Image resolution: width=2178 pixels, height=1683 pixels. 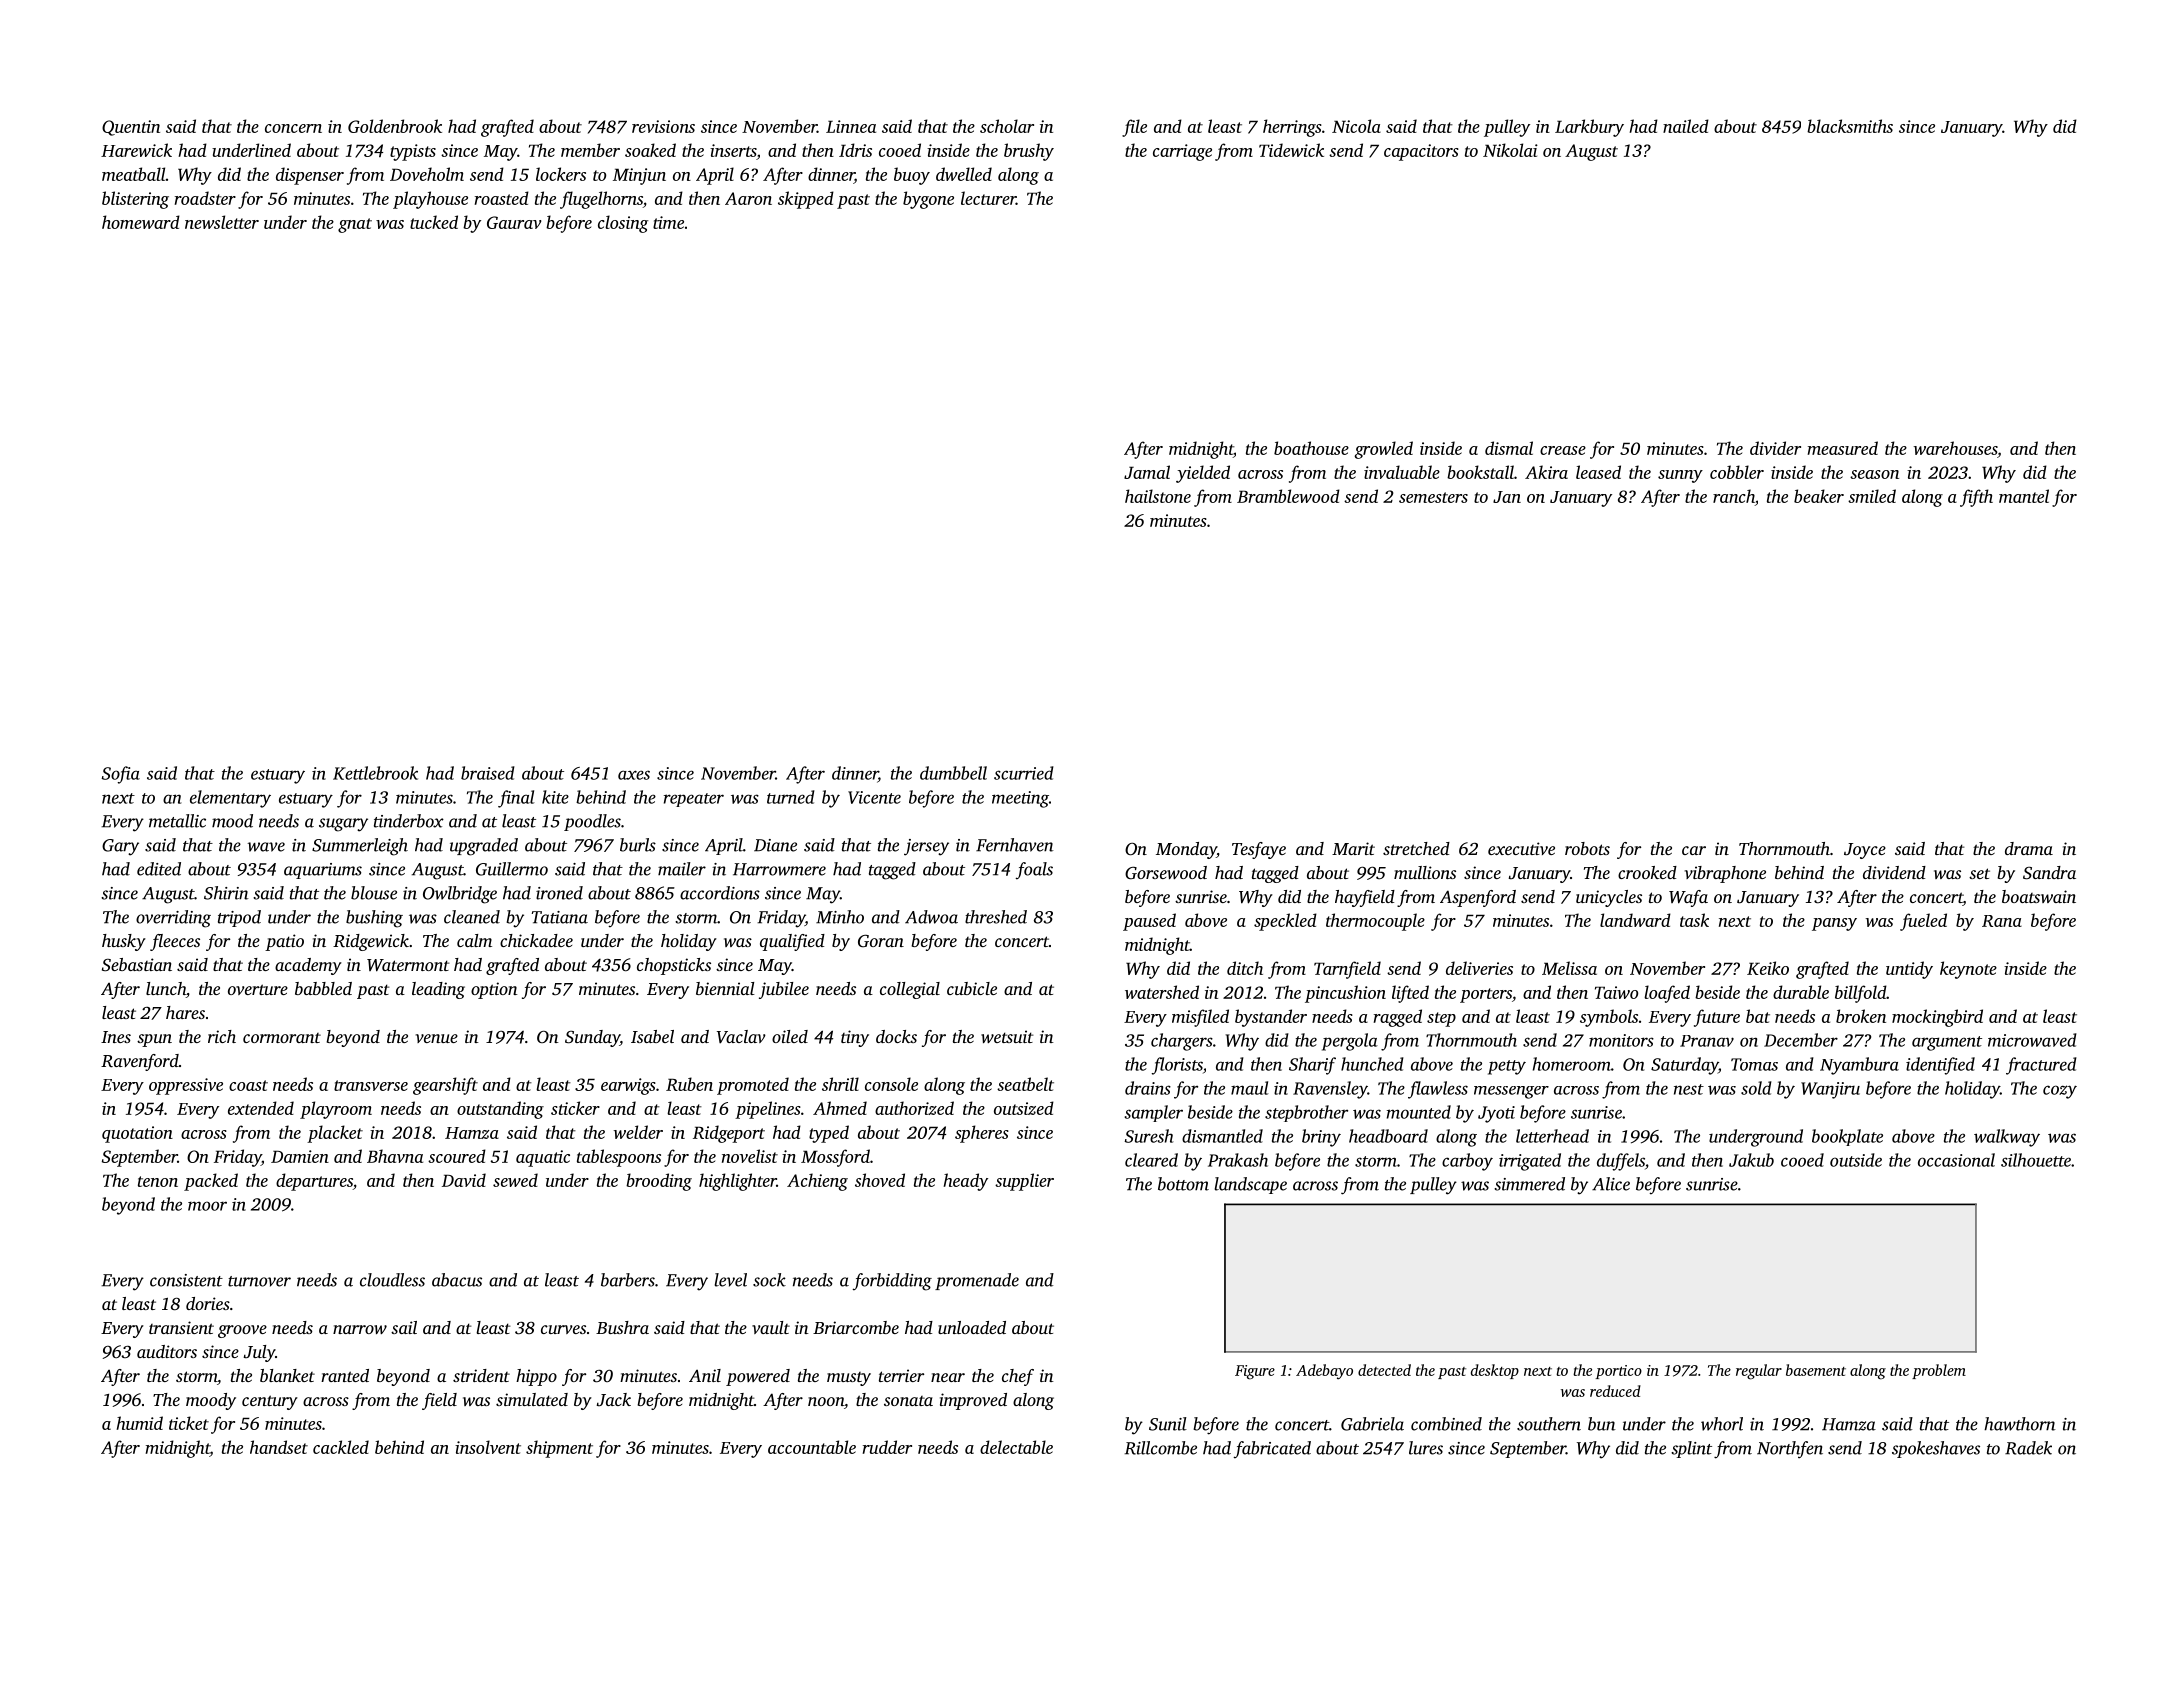 I want to click on landscape, so click(x=1251, y=1185).
